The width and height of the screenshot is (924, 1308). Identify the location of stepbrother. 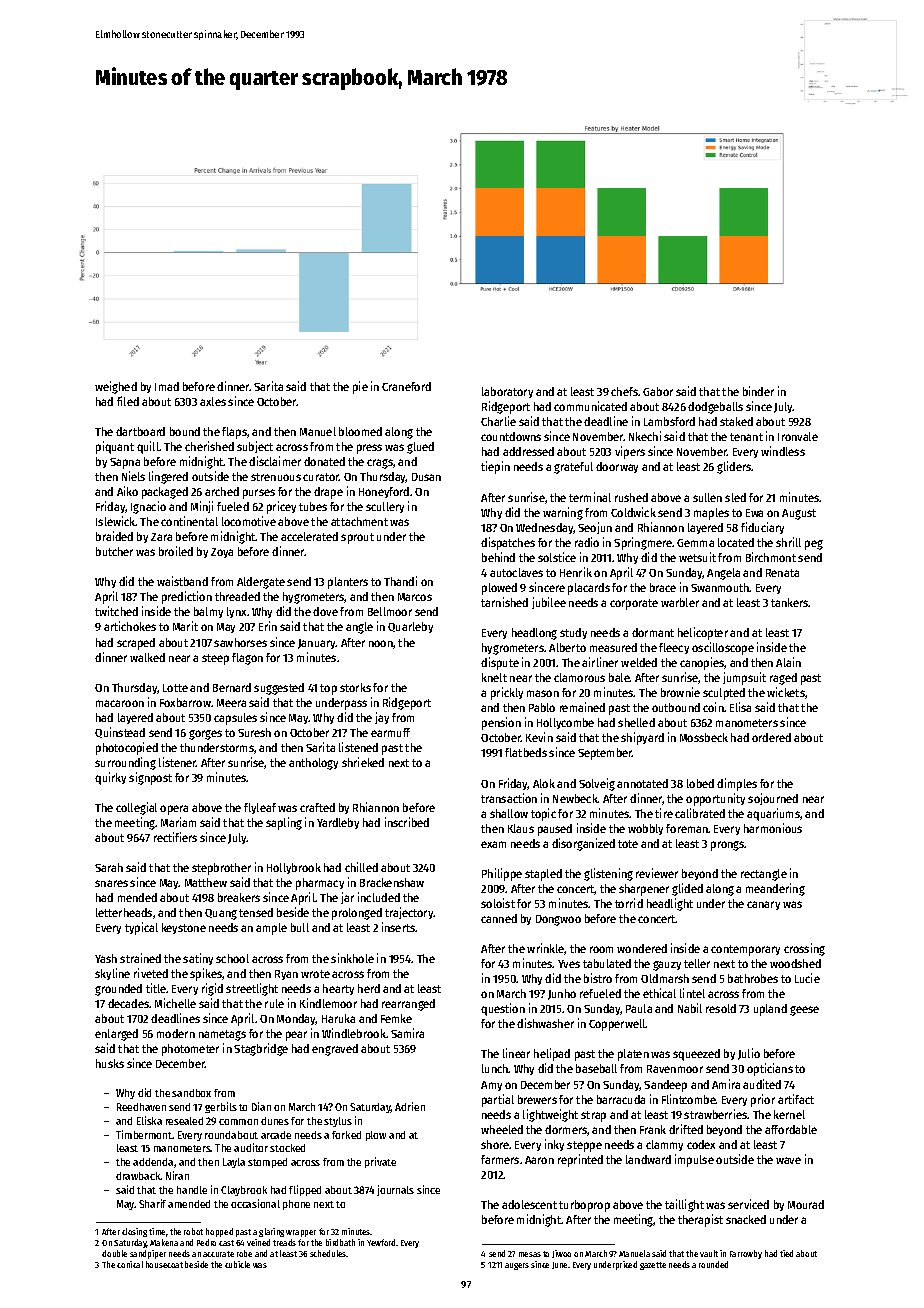
(221, 869).
